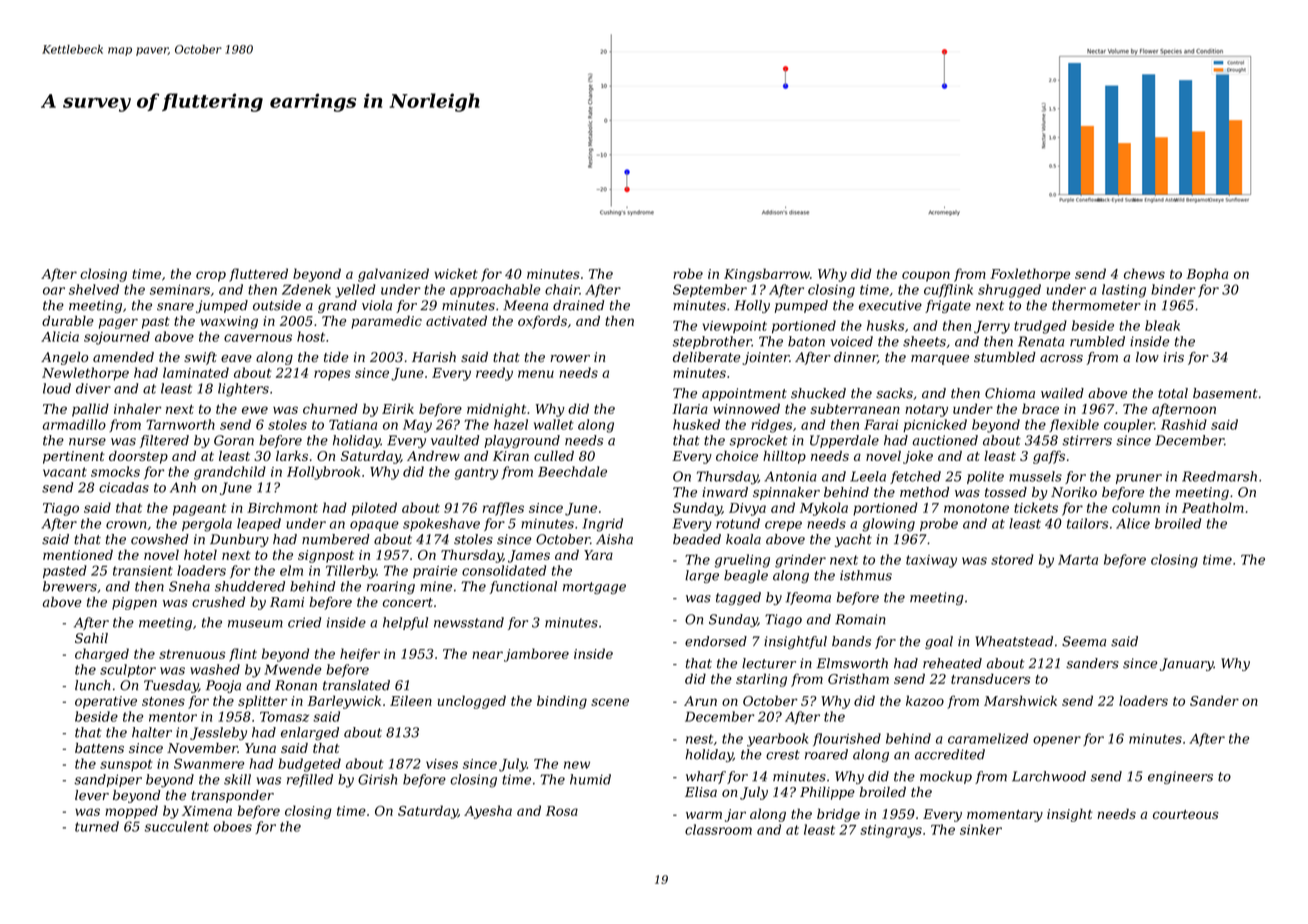 The height and width of the screenshot is (924, 1308). I want to click on fluttered, so click(258, 275).
